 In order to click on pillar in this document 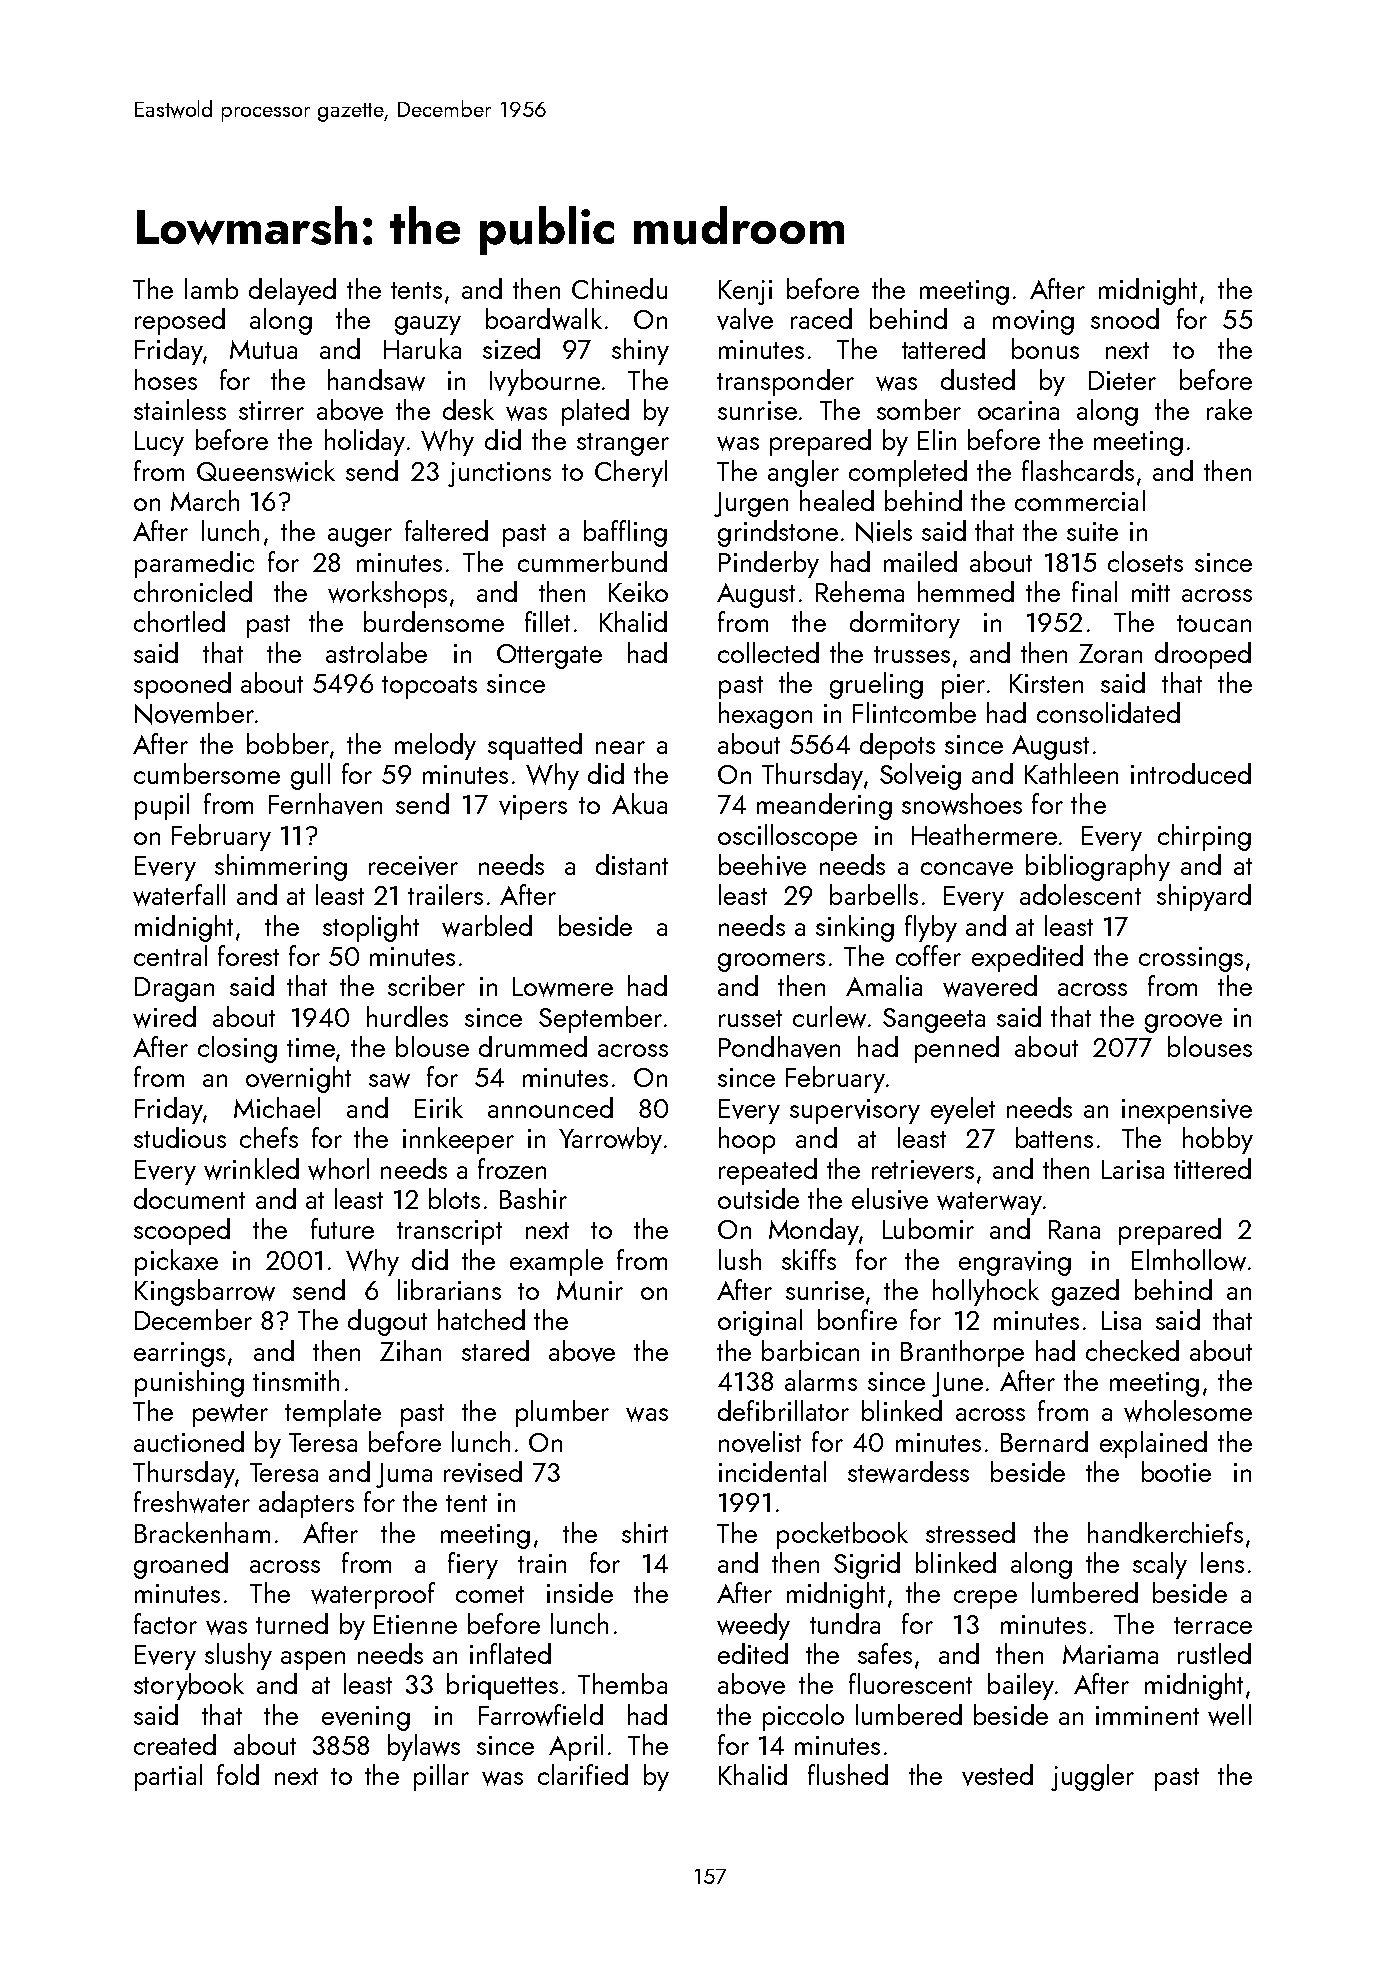, I will do `click(441, 1777)`.
